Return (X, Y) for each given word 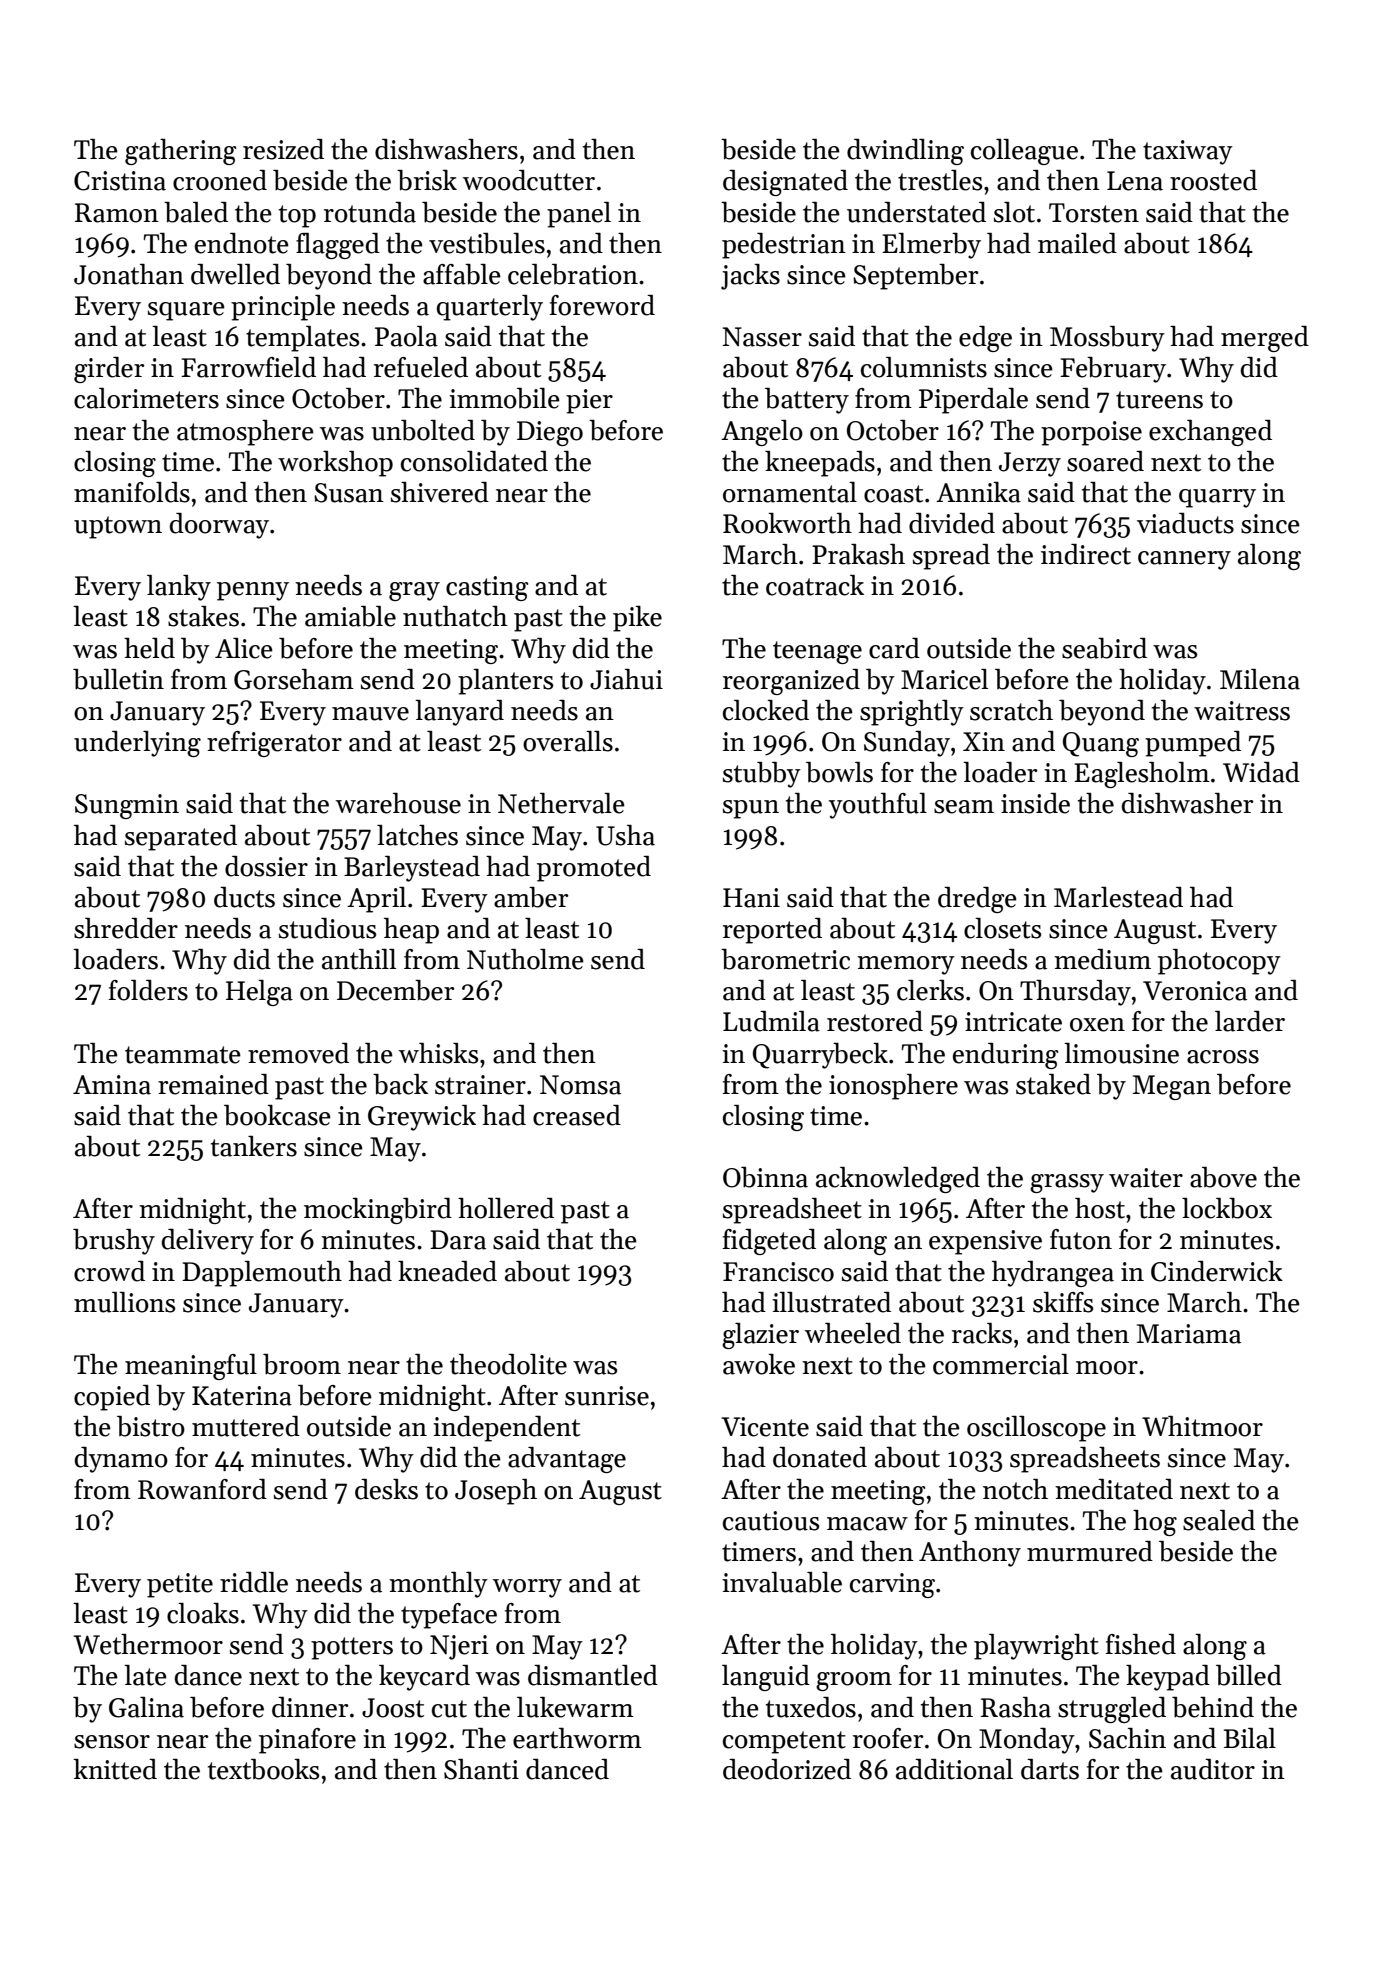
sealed (1219, 1520)
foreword (602, 305)
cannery (1184, 560)
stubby (762, 775)
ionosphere (893, 1087)
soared (1105, 461)
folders (148, 990)
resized (283, 149)
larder (1250, 1021)
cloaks (203, 1613)
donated (820, 1457)
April (376, 900)
